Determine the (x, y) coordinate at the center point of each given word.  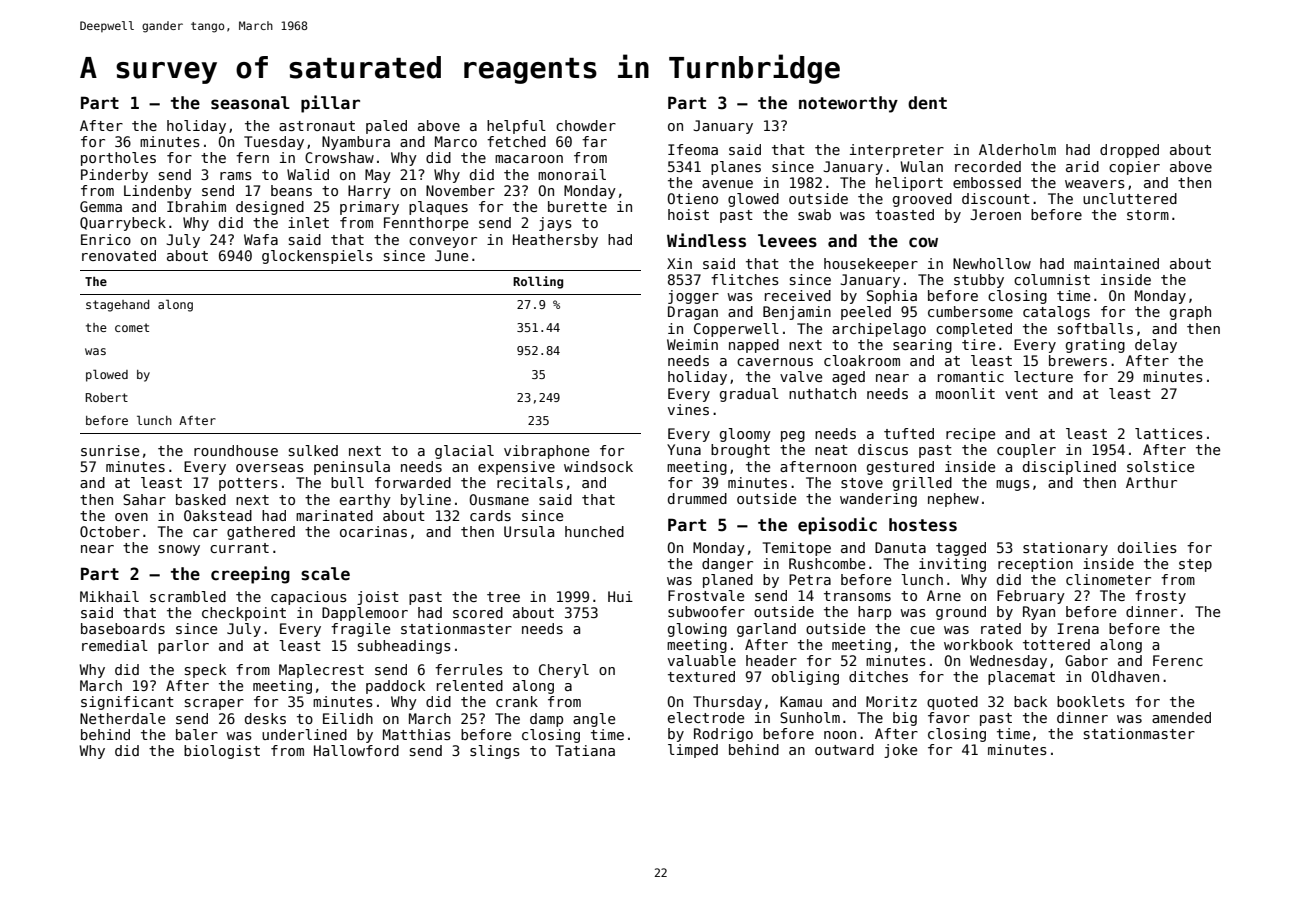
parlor (183, 647)
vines (688, 409)
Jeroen (995, 214)
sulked (313, 450)
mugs (1013, 485)
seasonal (250, 103)
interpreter (897, 151)
